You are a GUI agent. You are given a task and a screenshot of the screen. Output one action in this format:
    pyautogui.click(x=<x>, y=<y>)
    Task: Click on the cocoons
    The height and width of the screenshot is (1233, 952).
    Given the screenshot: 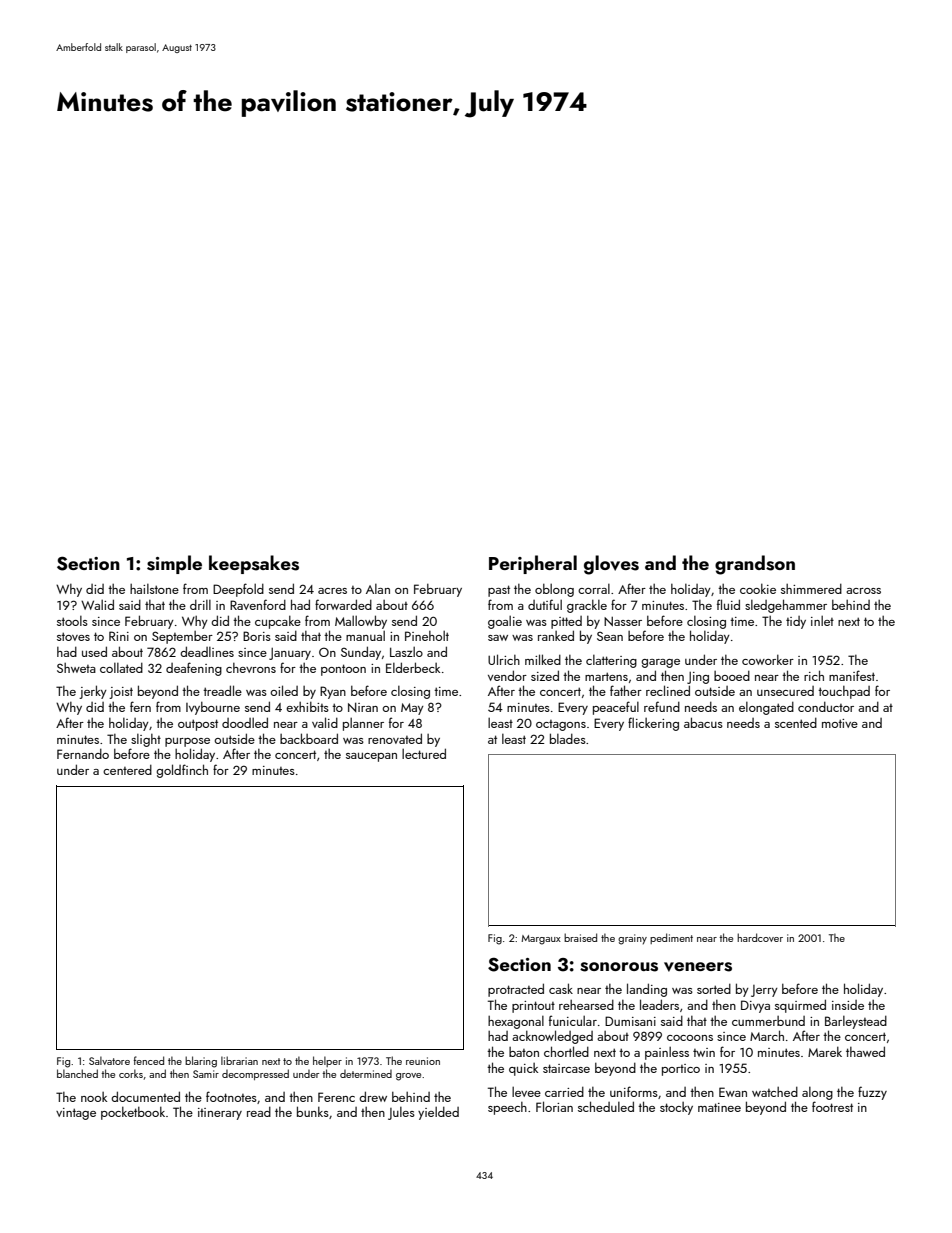 What is the action you would take?
    pyautogui.click(x=690, y=1038)
